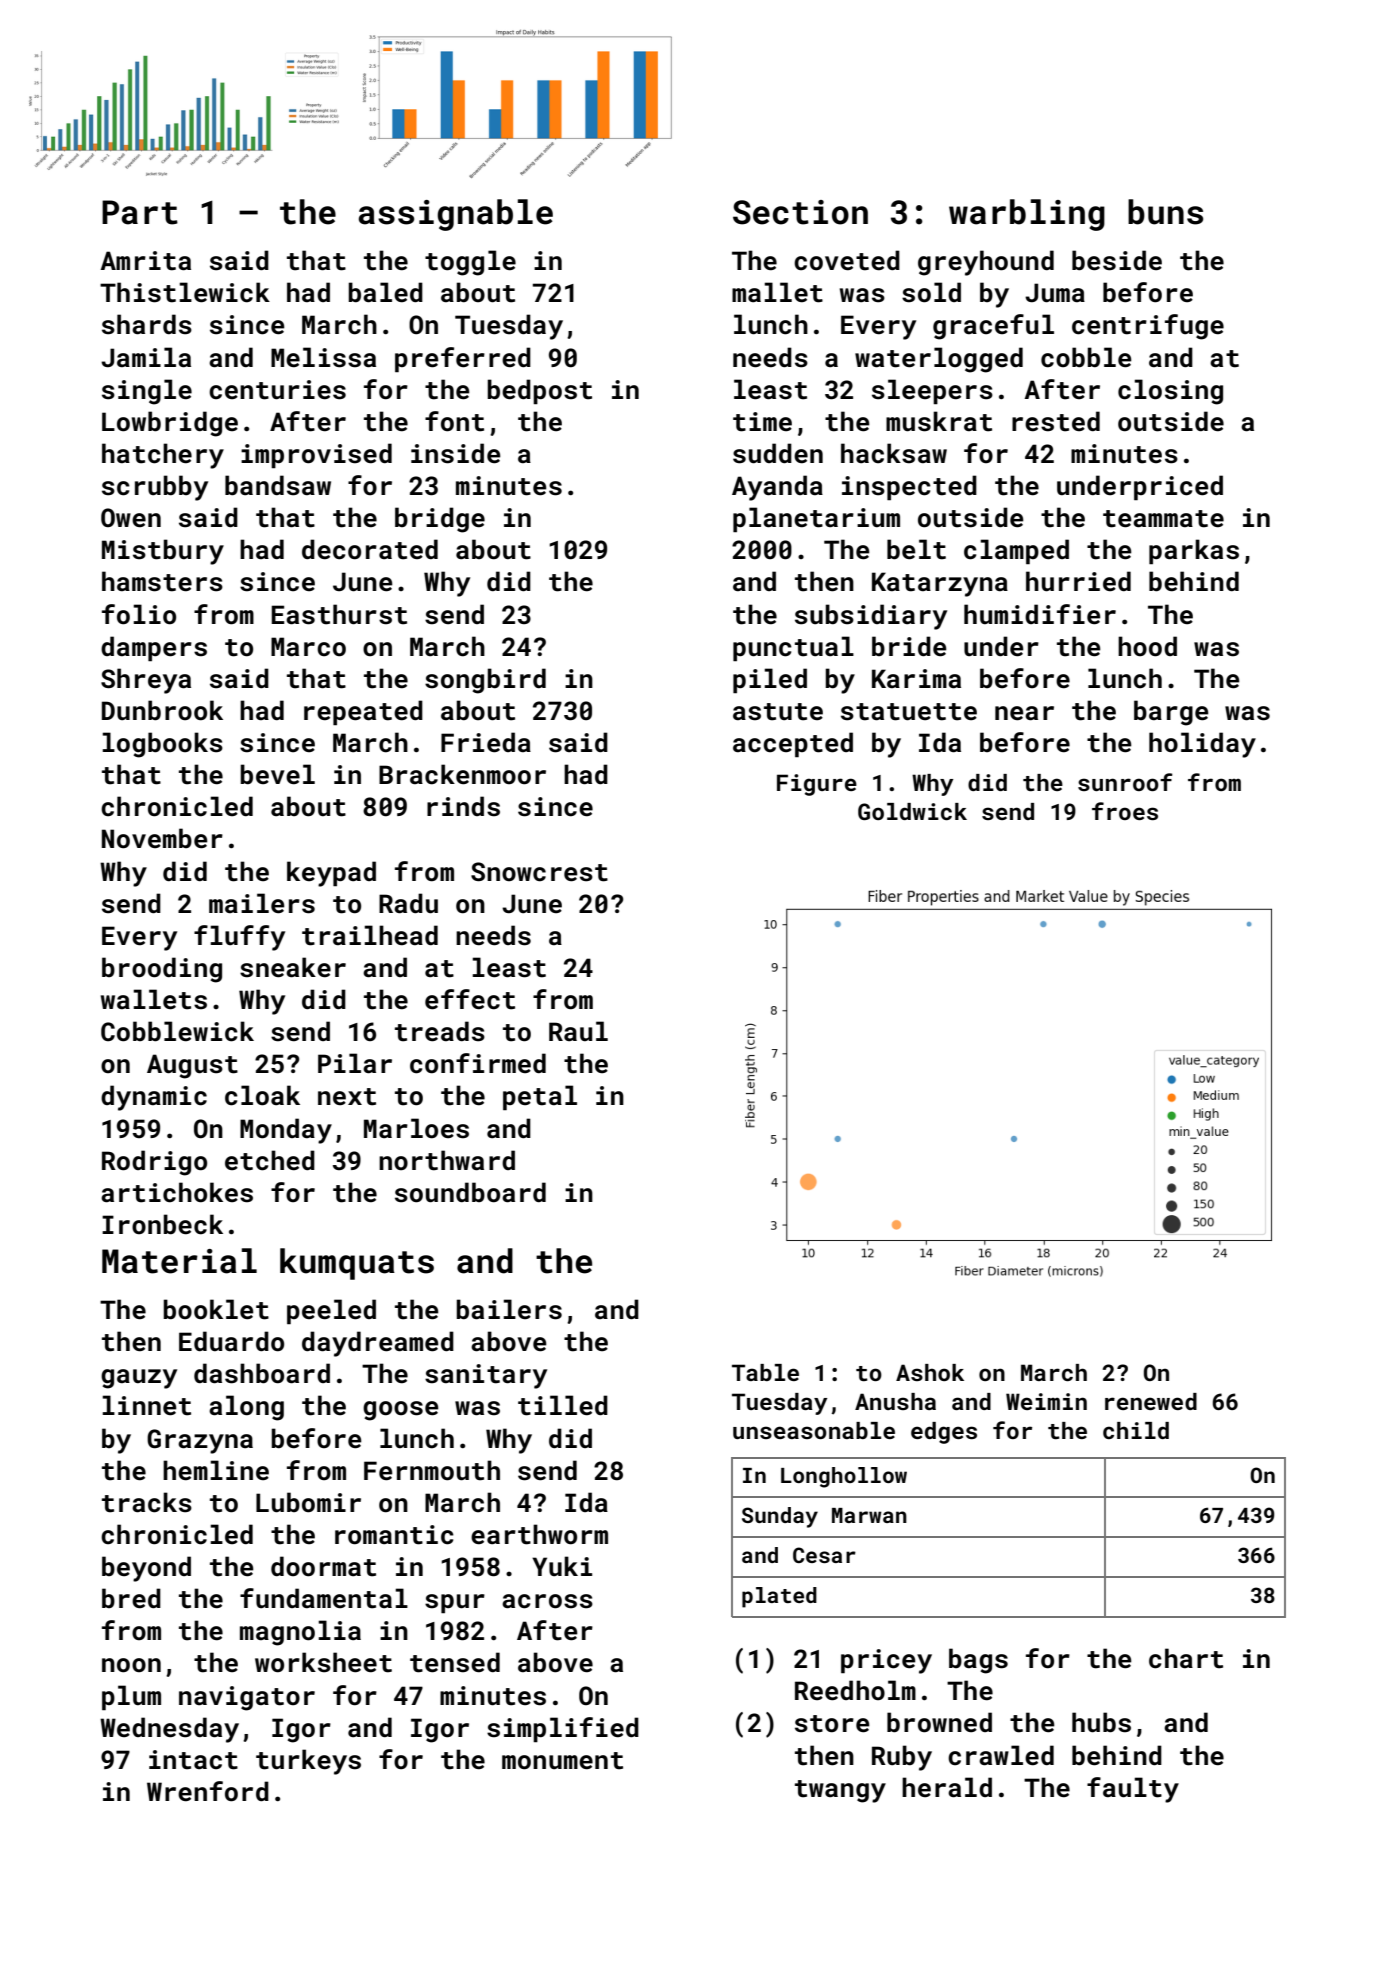 The height and width of the screenshot is (1969, 1386). I want to click on Section, so click(800, 212).
